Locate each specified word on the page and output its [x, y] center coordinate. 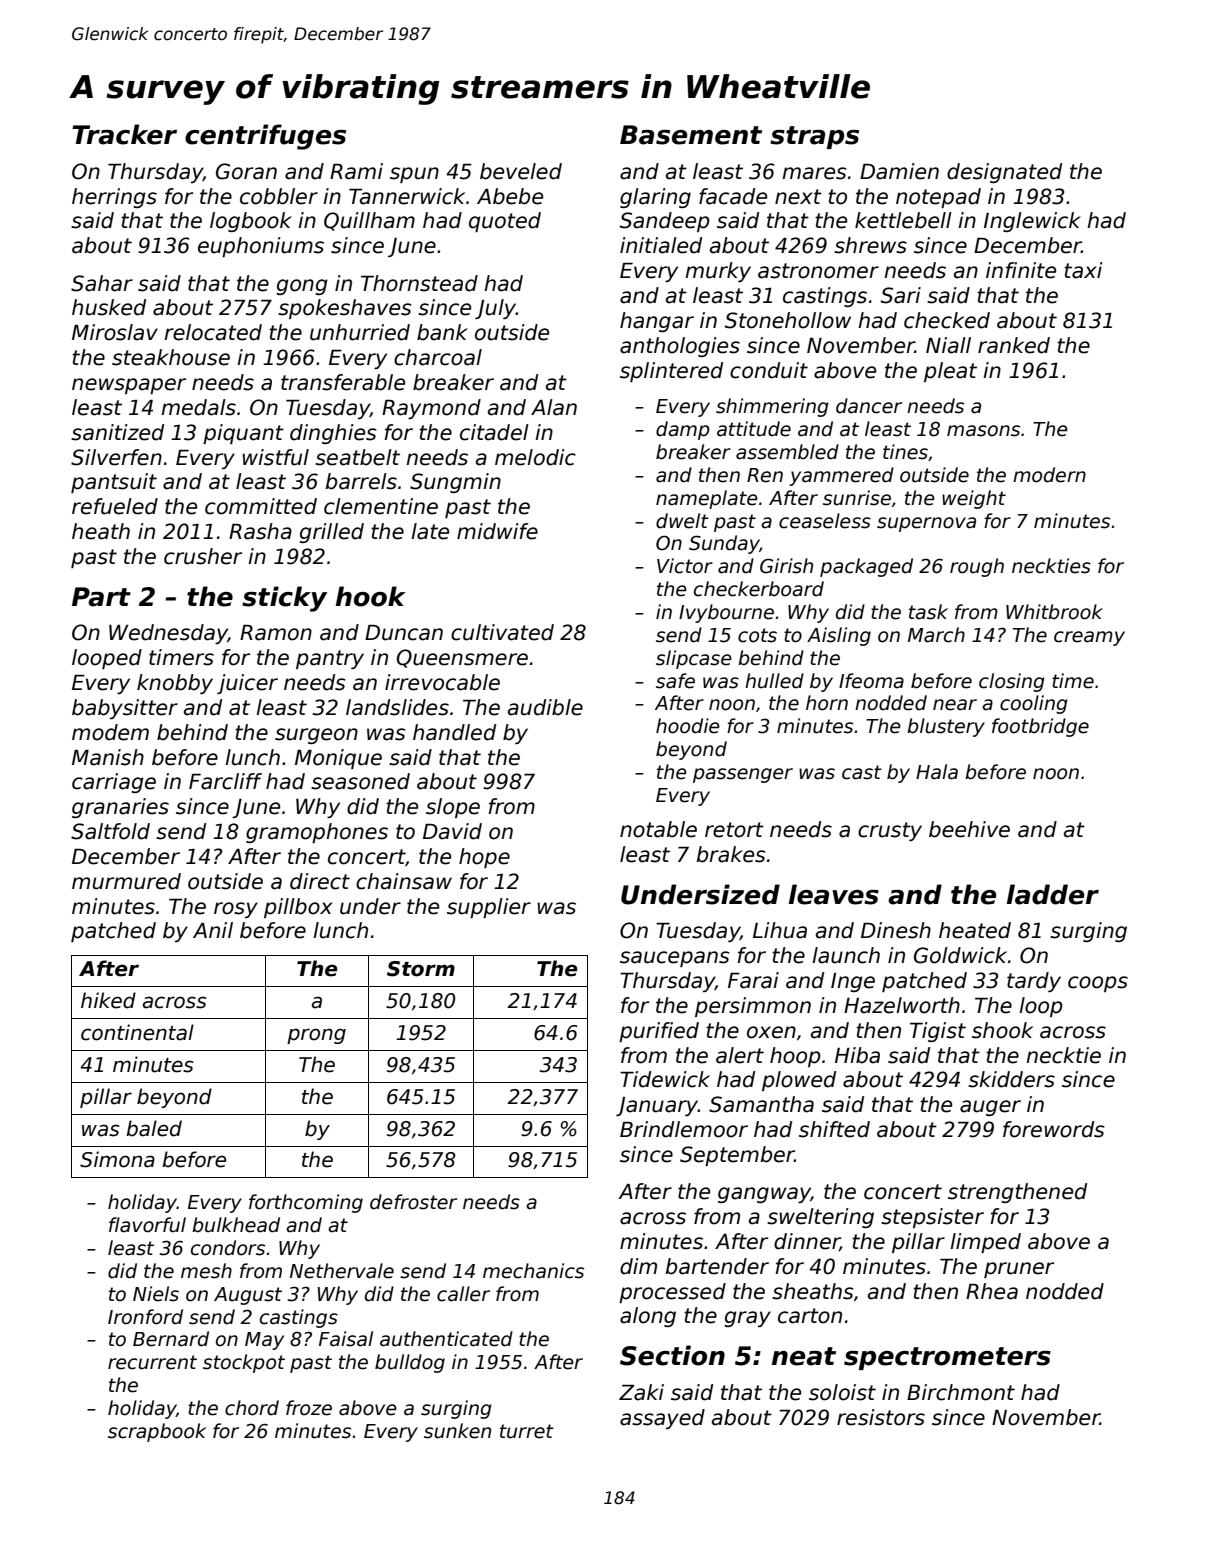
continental [137, 1032]
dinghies [333, 434]
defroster [413, 1202]
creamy [1089, 638]
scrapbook [157, 1432]
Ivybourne [726, 613]
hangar [657, 322]
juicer [247, 684]
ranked [1014, 345]
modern [1049, 475]
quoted [505, 222]
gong [302, 287]
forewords [1054, 1129]
